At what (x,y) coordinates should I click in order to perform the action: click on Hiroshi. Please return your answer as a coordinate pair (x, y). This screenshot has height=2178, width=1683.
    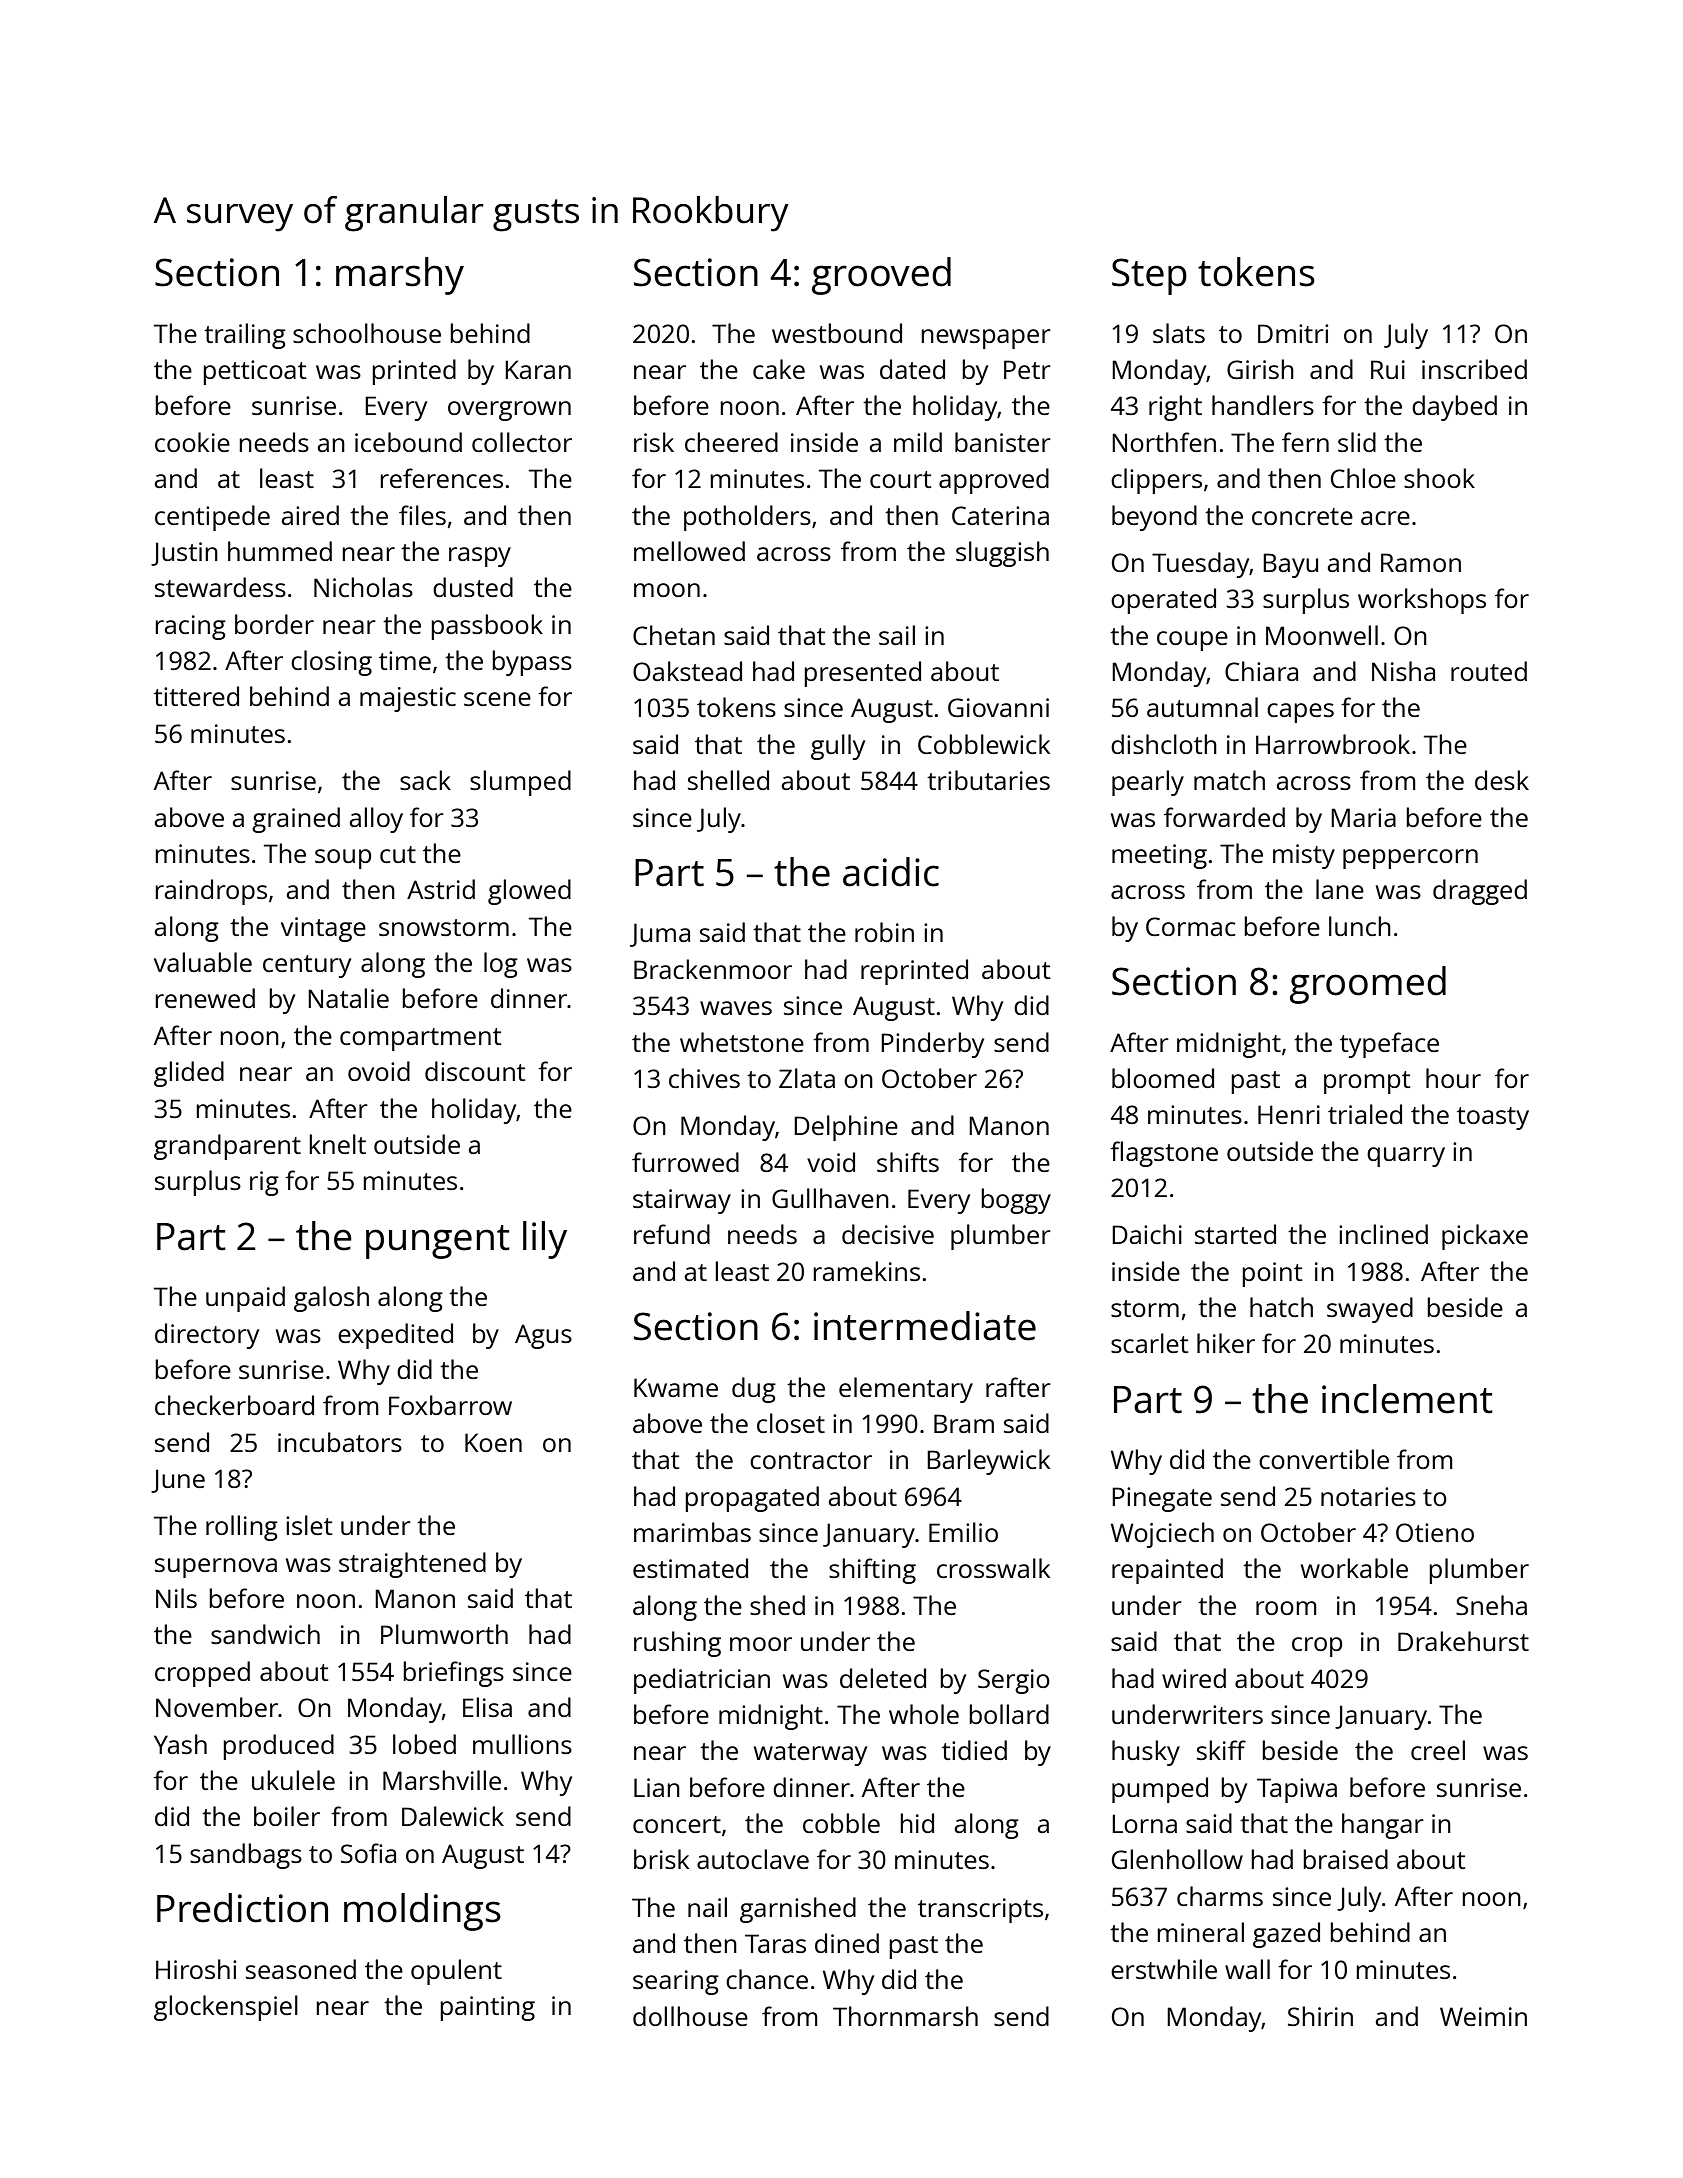
    Looking at the image, I should click on (196, 1969).
